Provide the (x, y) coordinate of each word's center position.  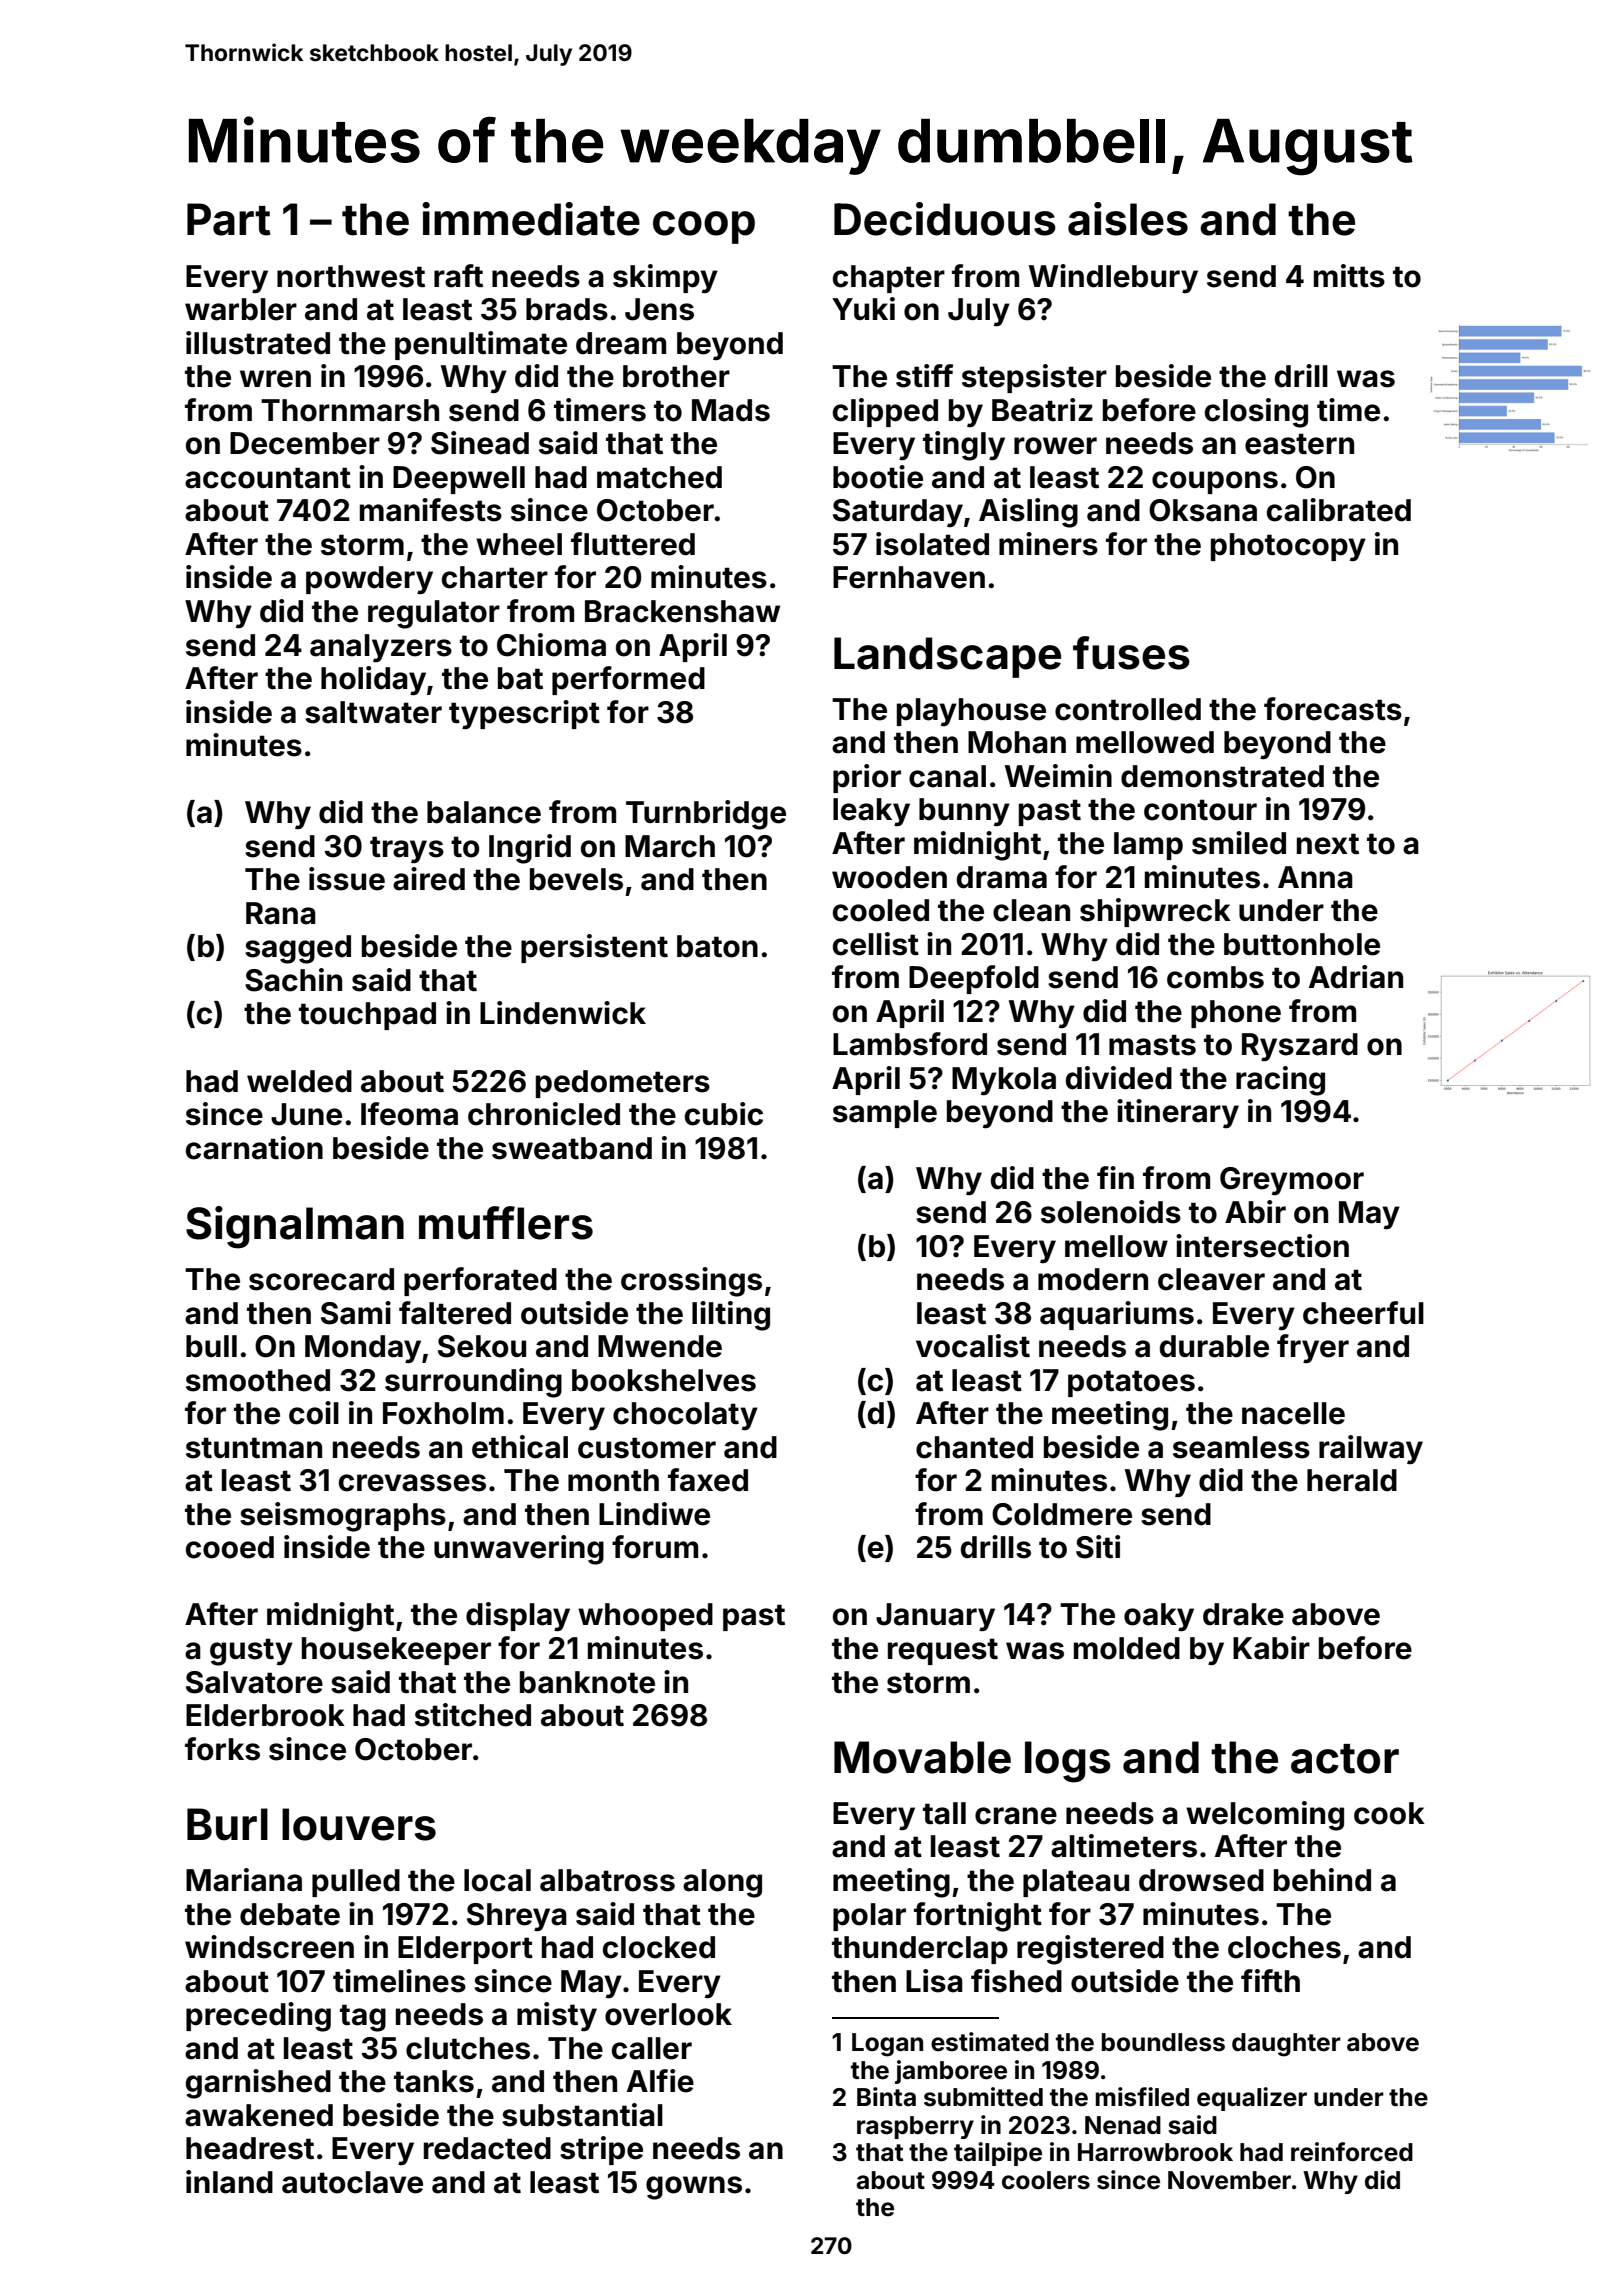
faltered (455, 1313)
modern (1093, 1279)
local (497, 1880)
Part (229, 219)
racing (1280, 1081)
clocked (659, 1947)
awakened (259, 2115)
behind (1322, 1880)
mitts (1349, 276)
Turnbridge (706, 815)
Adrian (1356, 977)
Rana (281, 913)
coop (704, 227)
